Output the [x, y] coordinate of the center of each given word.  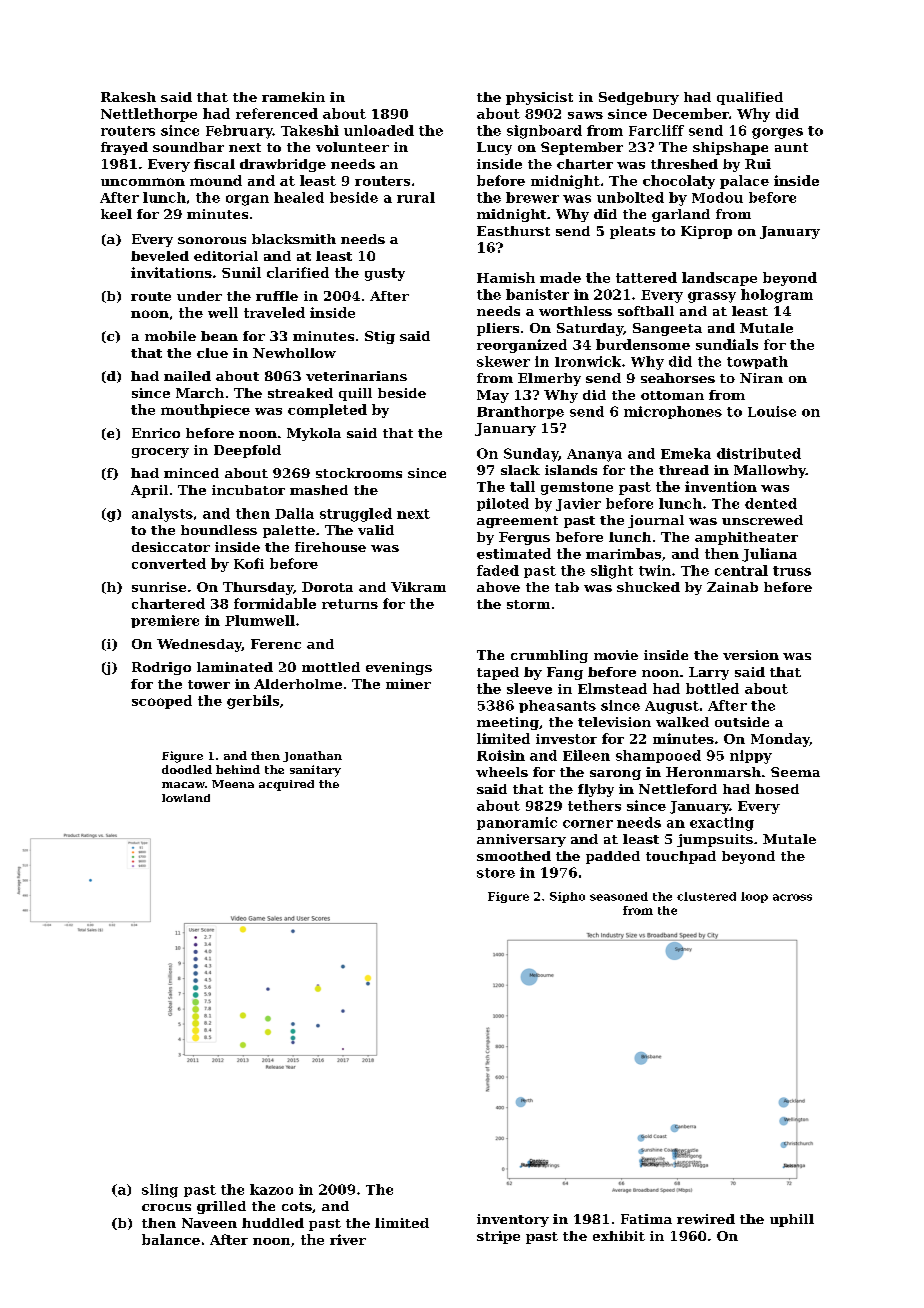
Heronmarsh [713, 772]
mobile [170, 336]
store [496, 873]
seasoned [619, 896]
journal [656, 521]
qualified [750, 98]
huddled [273, 1223]
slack [520, 470]
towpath [757, 362]
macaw [183, 785]
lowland [186, 798]
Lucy [494, 148]
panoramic [517, 823]
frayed [124, 148]
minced [191, 473]
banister [537, 294]
